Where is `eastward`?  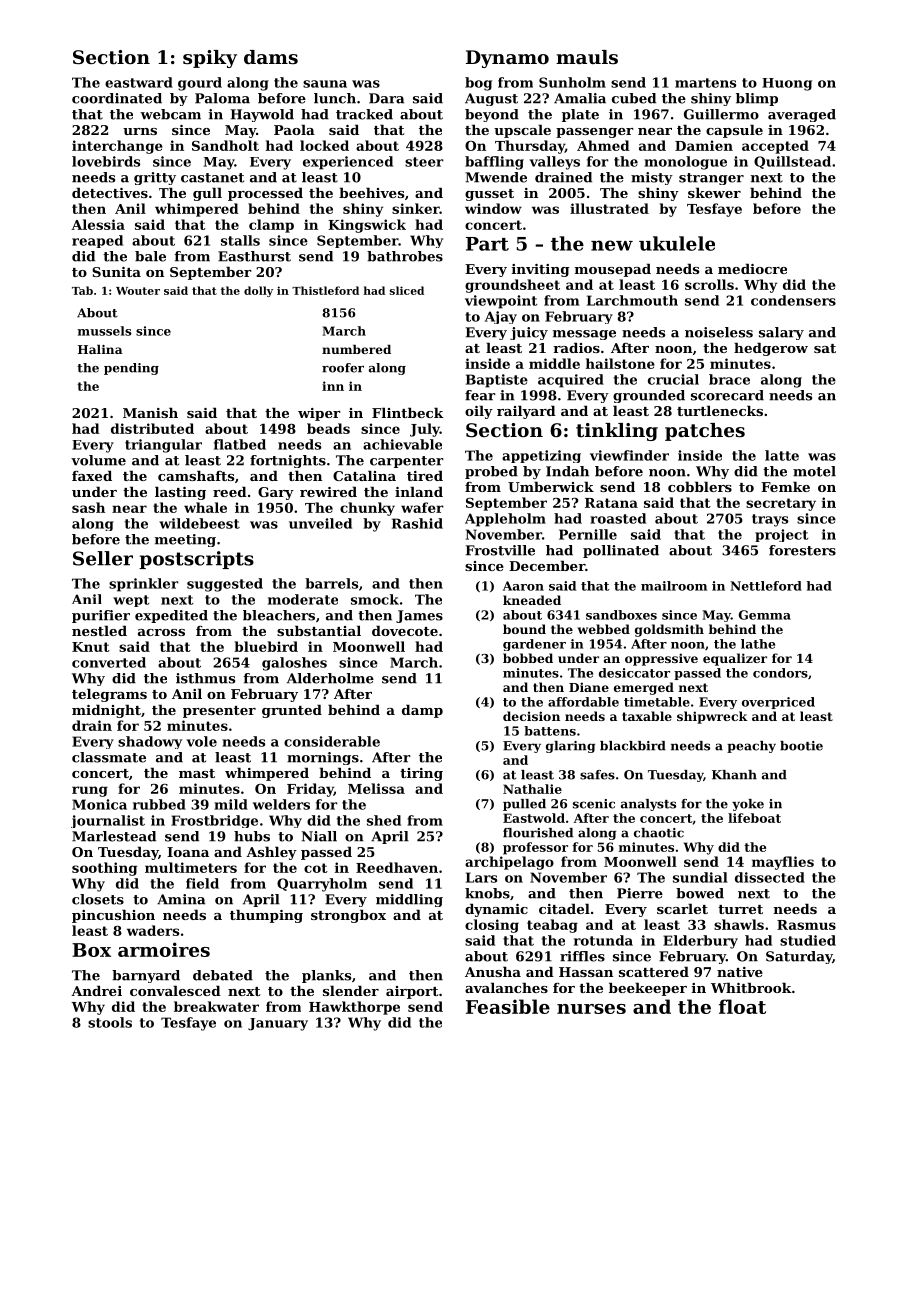 eastward is located at coordinates (139, 82).
